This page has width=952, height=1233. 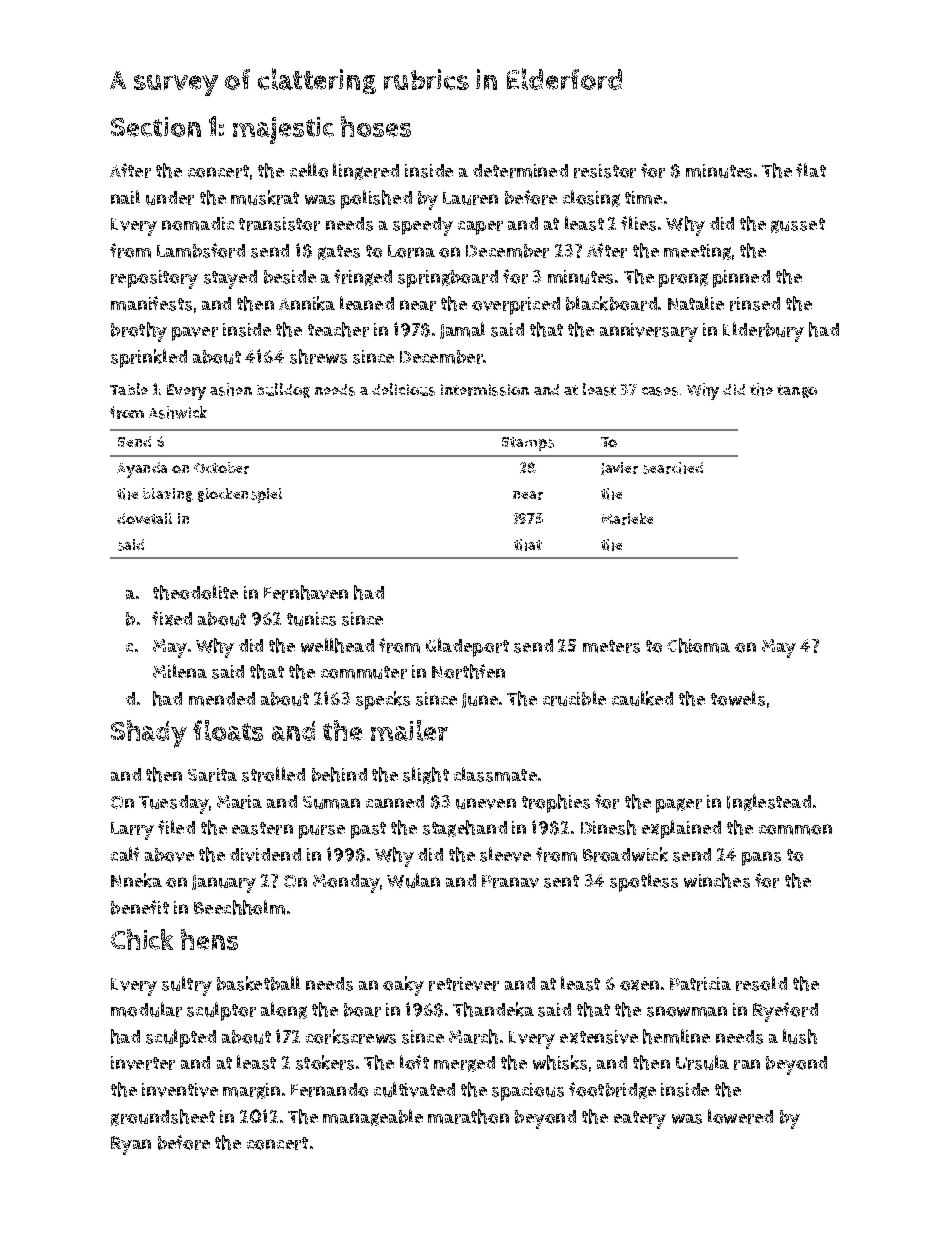 I want to click on wellhead, so click(x=337, y=645).
